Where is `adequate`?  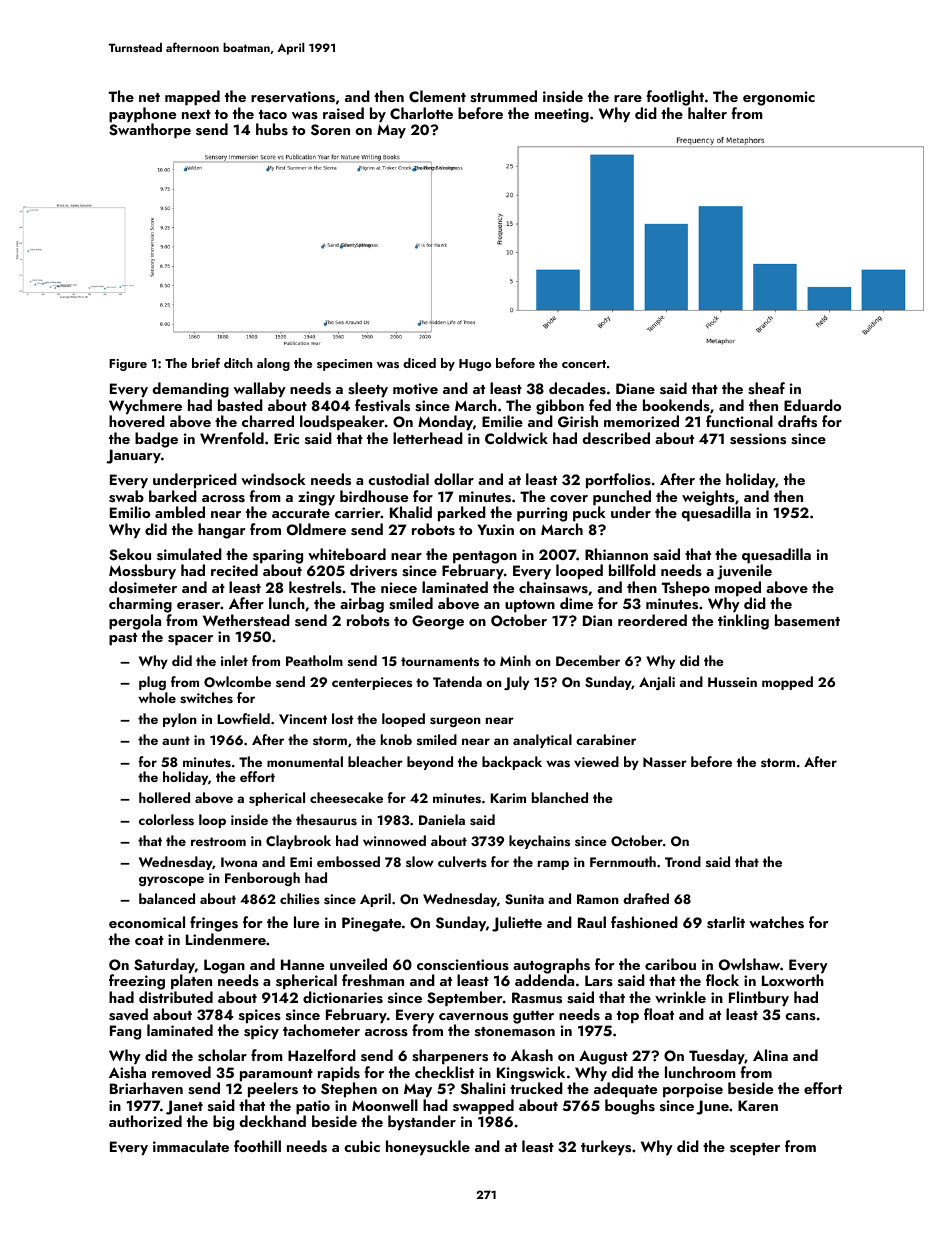
adequate is located at coordinates (625, 1090).
